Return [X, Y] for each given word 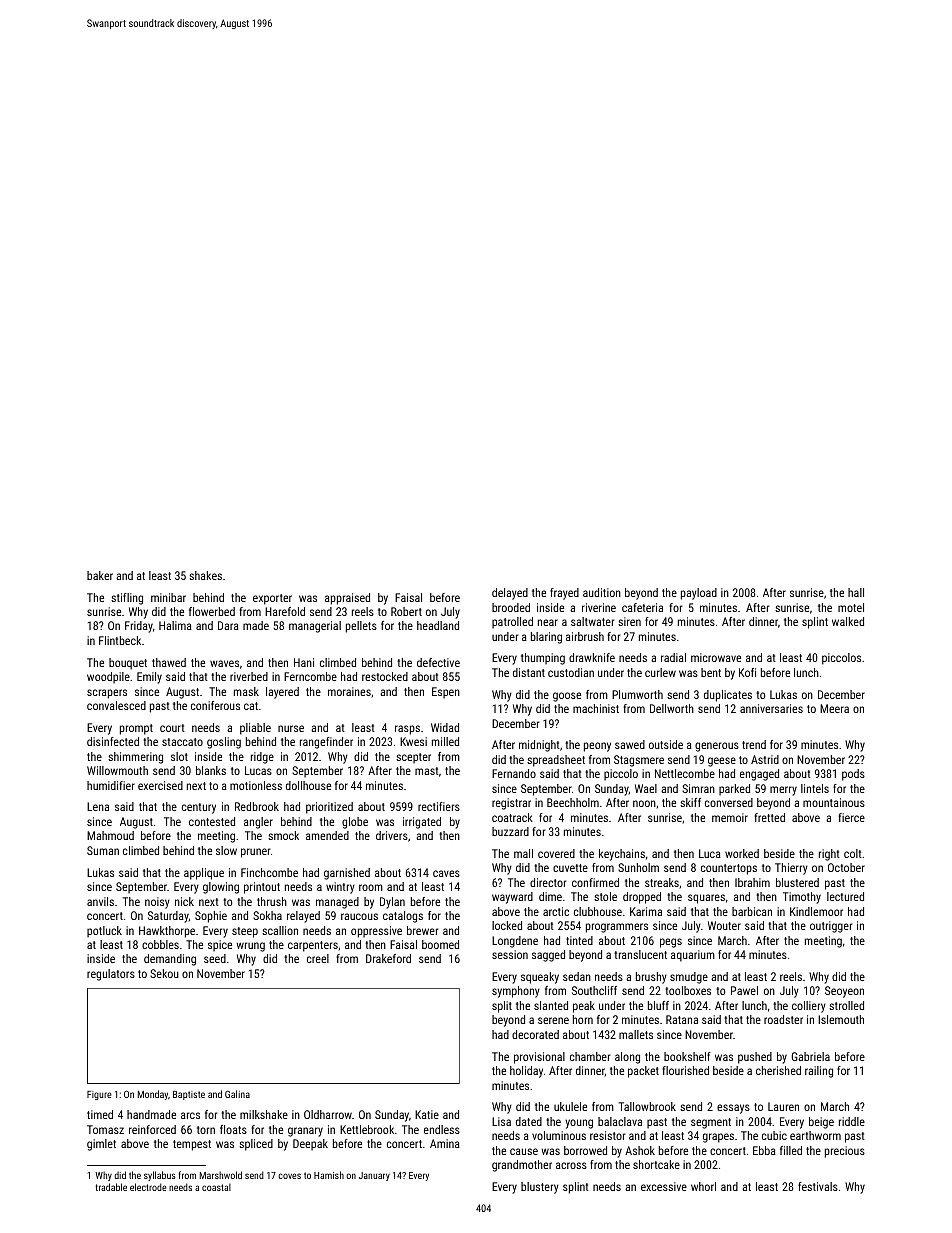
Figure [99, 1095]
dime [550, 896]
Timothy [802, 898]
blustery [540, 1188]
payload [699, 594]
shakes [205, 575]
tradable [111, 1187]
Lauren [783, 1106]
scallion [280, 930]
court [172, 728]
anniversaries [771, 708]
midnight [539, 746]
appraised [347, 599]
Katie [427, 1114]
